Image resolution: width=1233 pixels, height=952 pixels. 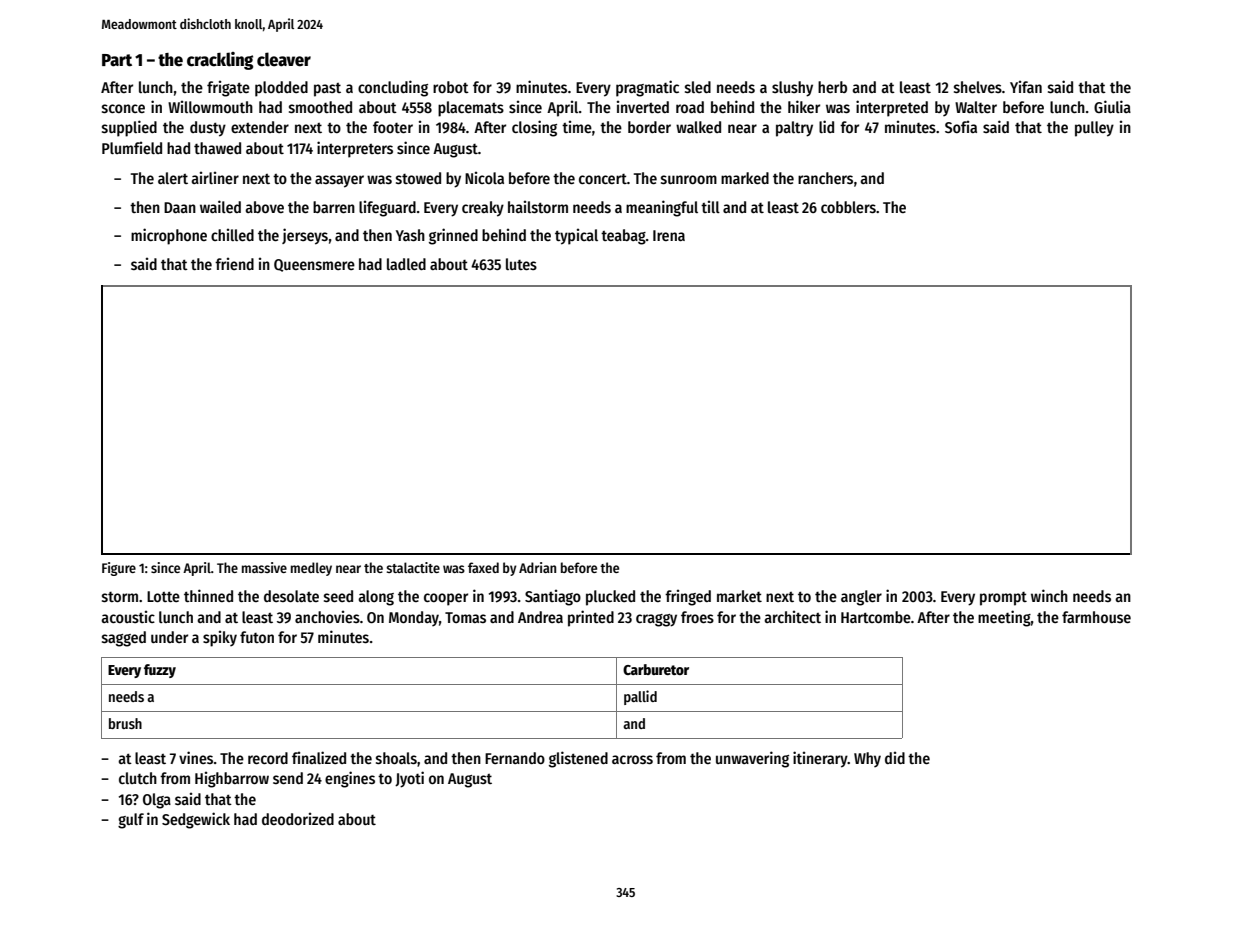 What do you see at coordinates (413, 567) in the image?
I see `stalactite` at bounding box center [413, 567].
